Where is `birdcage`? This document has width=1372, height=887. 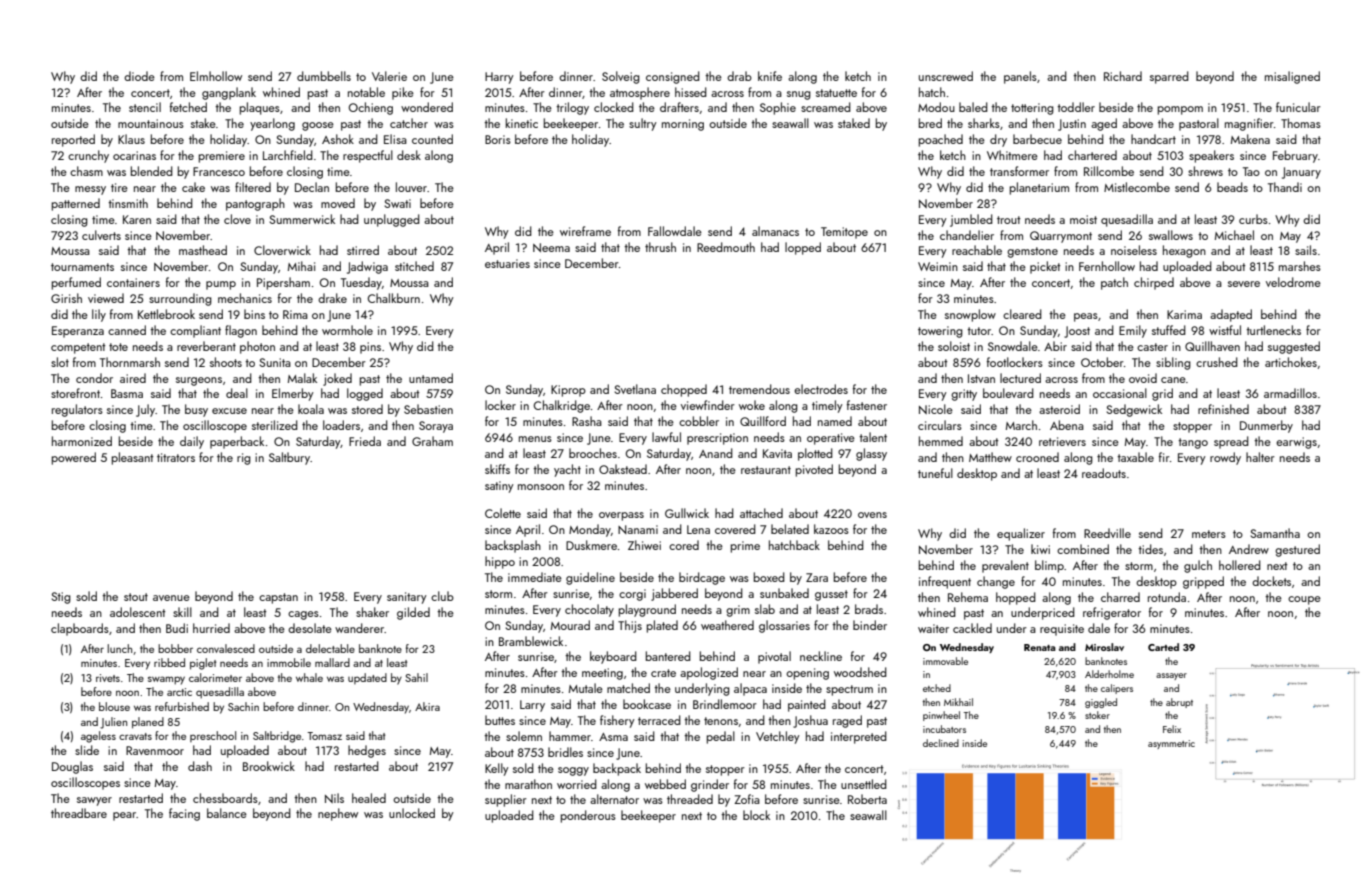
birdcage is located at coordinates (702, 578).
